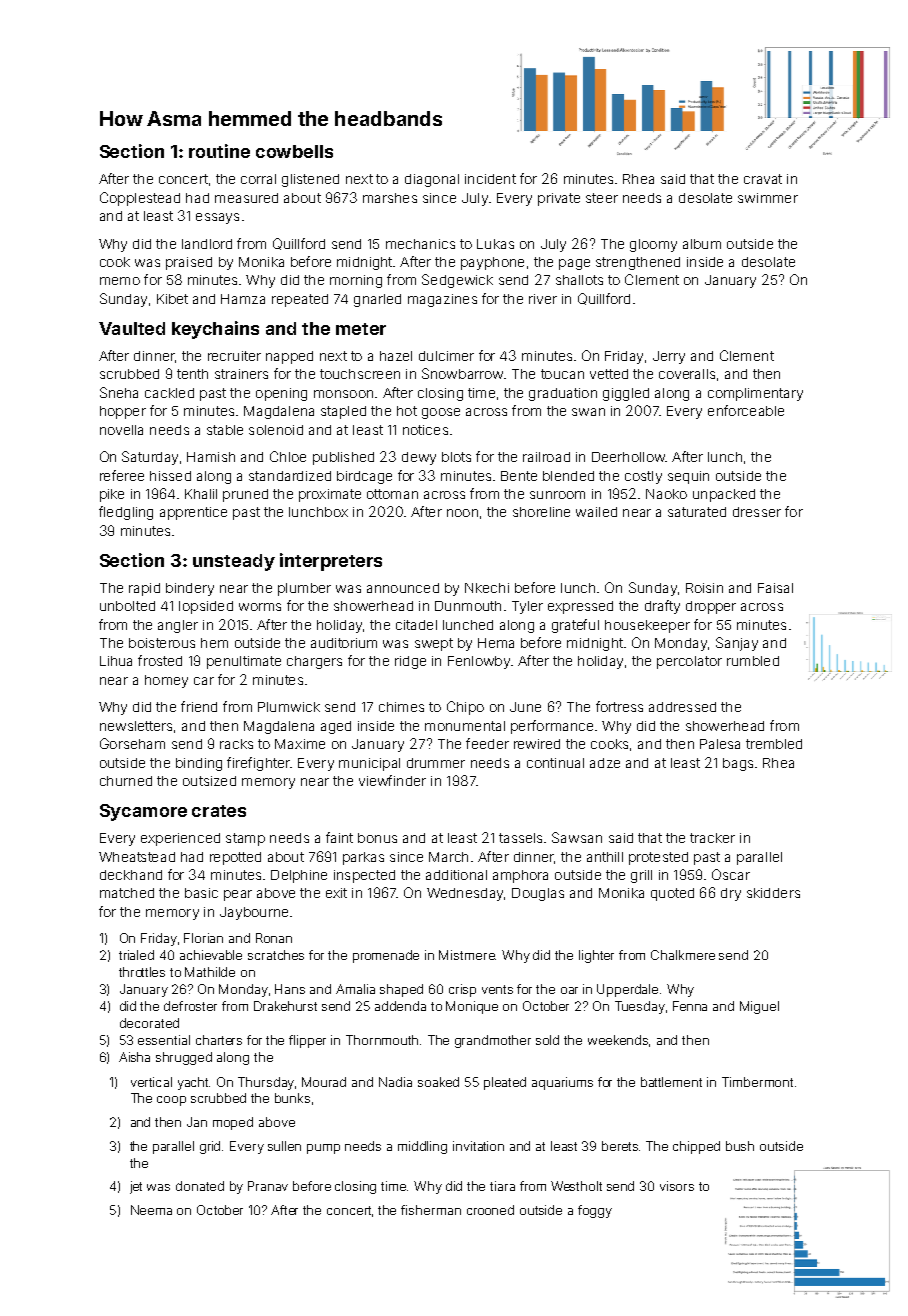 The height and width of the image is (1316, 908). Describe the element at coordinates (602, 198) in the image. I see `steer` at that location.
